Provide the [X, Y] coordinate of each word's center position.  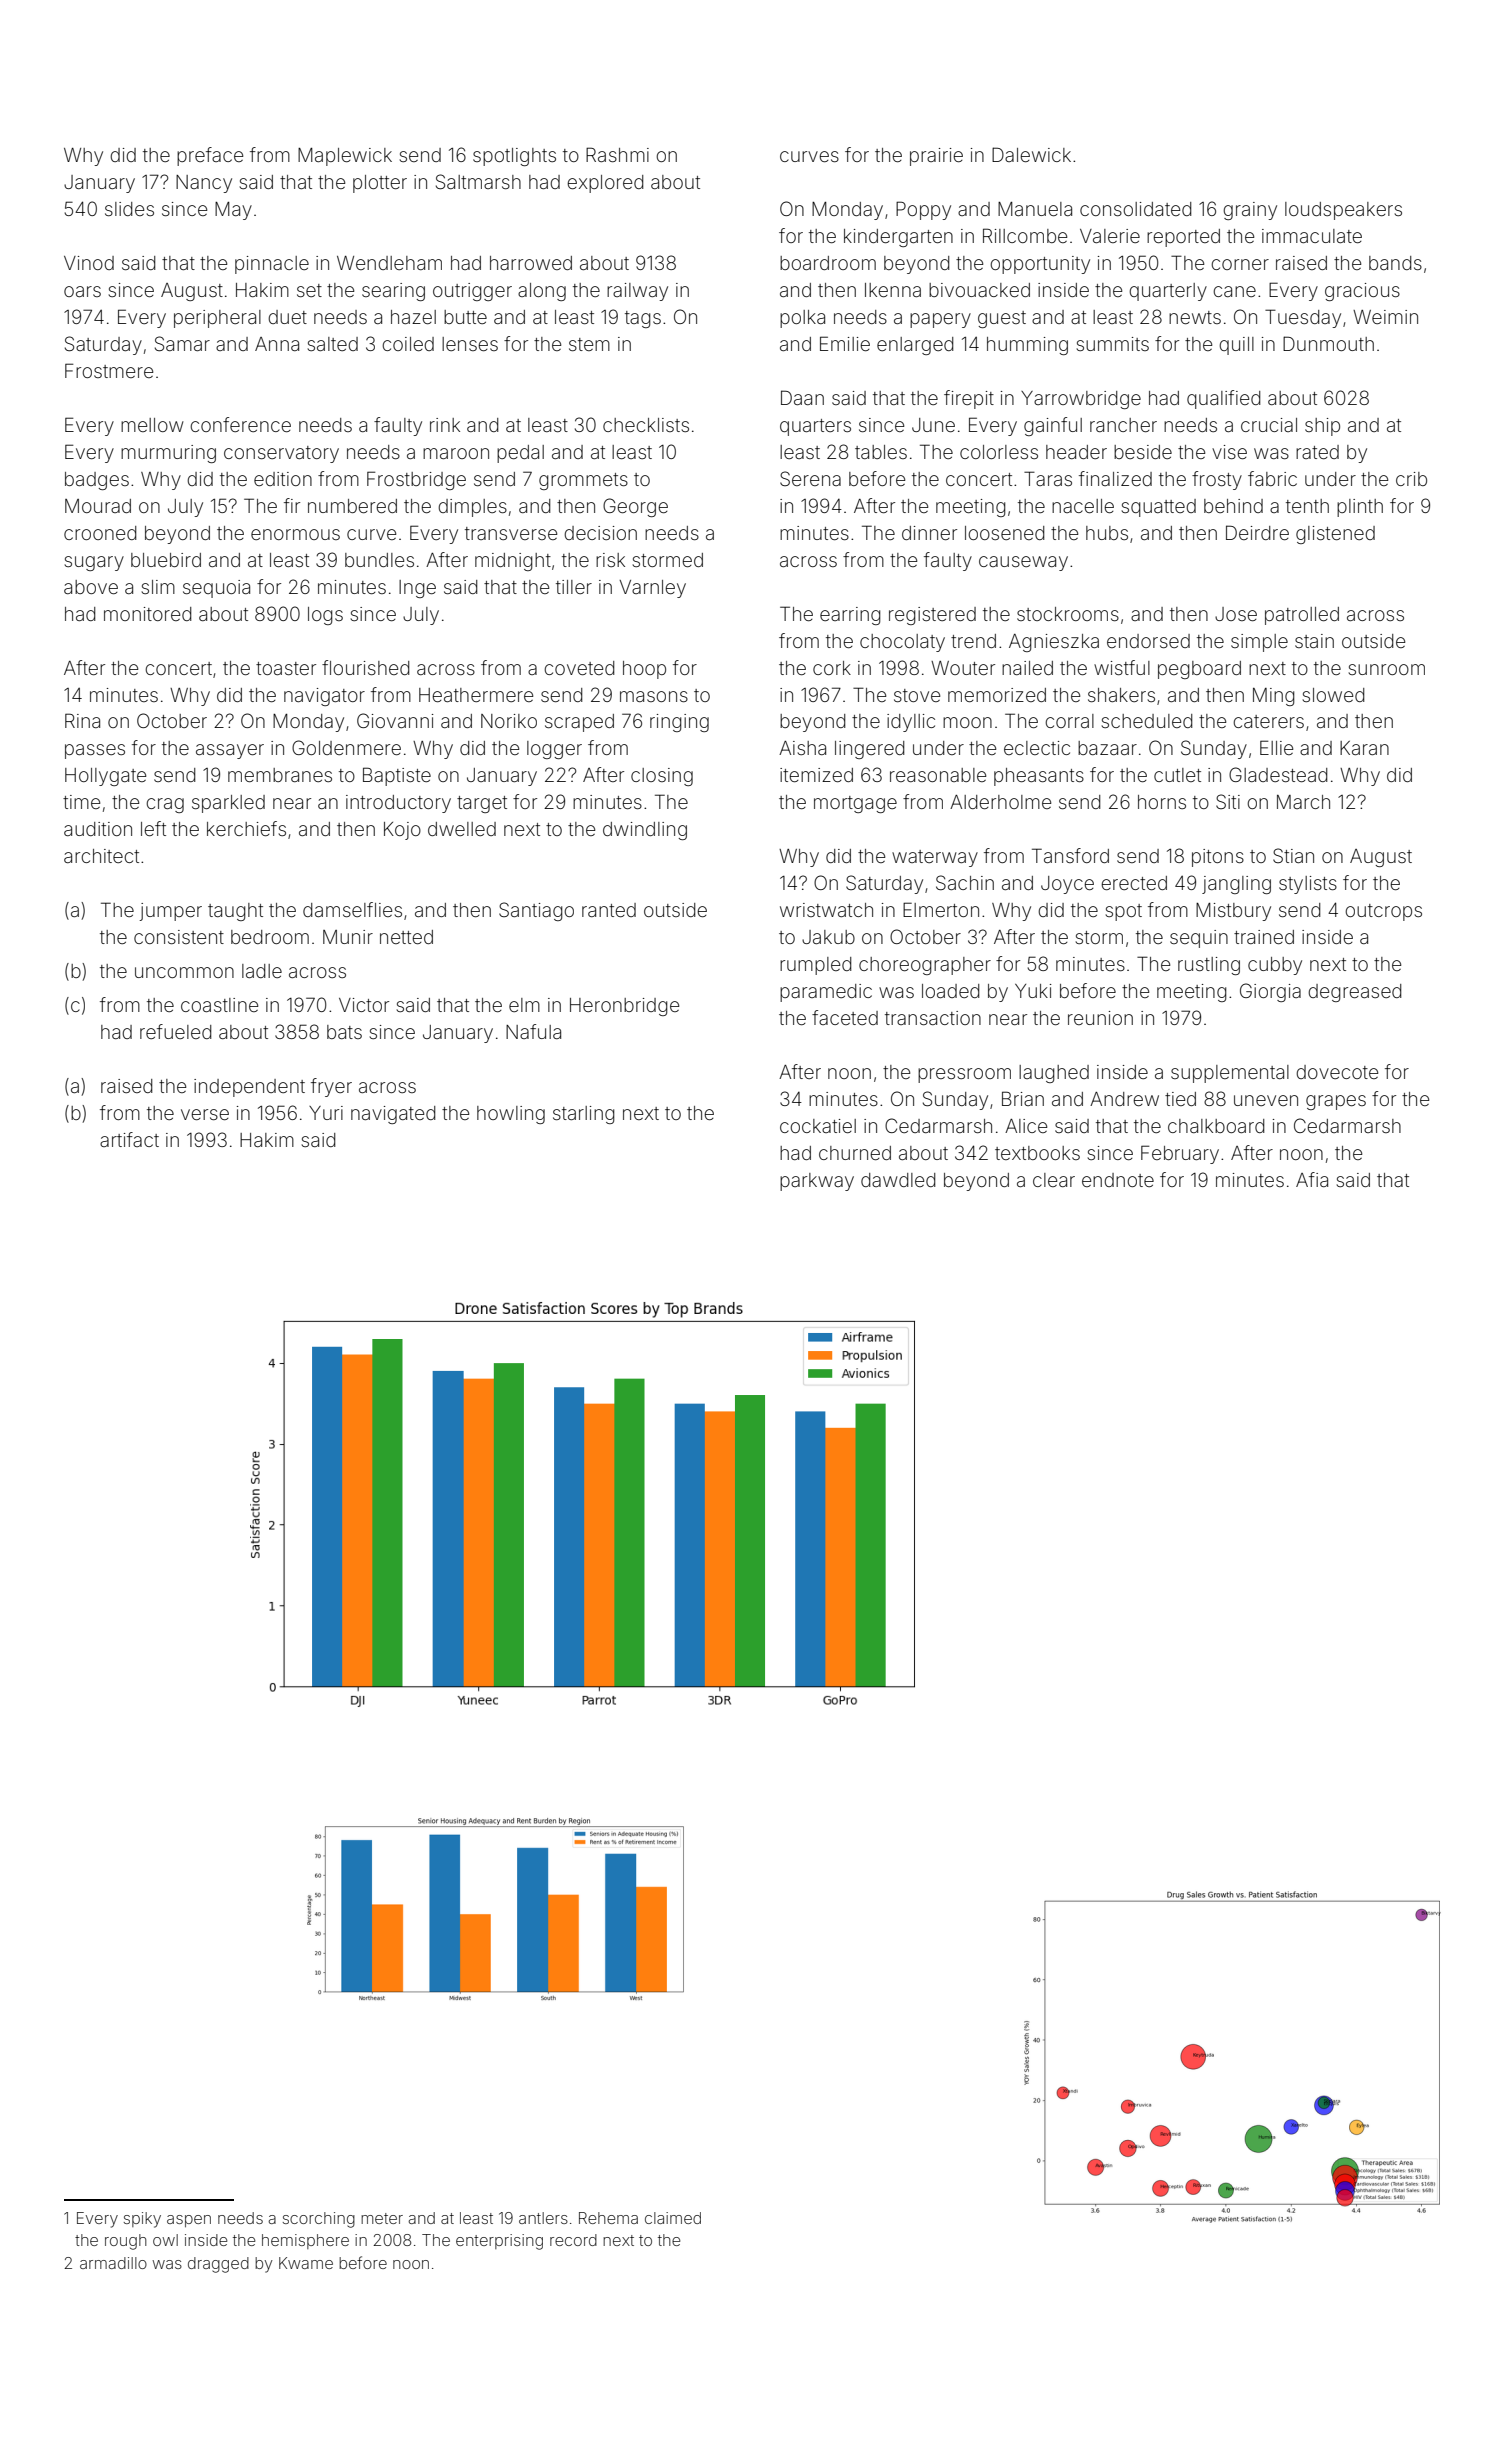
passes [95, 751]
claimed [673, 2218]
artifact [129, 1139]
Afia [1312, 1179]
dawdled [898, 1180]
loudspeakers [1343, 211]
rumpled [815, 966]
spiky [142, 2220]
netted [406, 937]
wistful [1122, 667]
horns [1162, 802]
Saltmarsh [478, 181]
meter [382, 2218]
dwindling [645, 831]
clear [1054, 1180]
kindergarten [898, 238]
